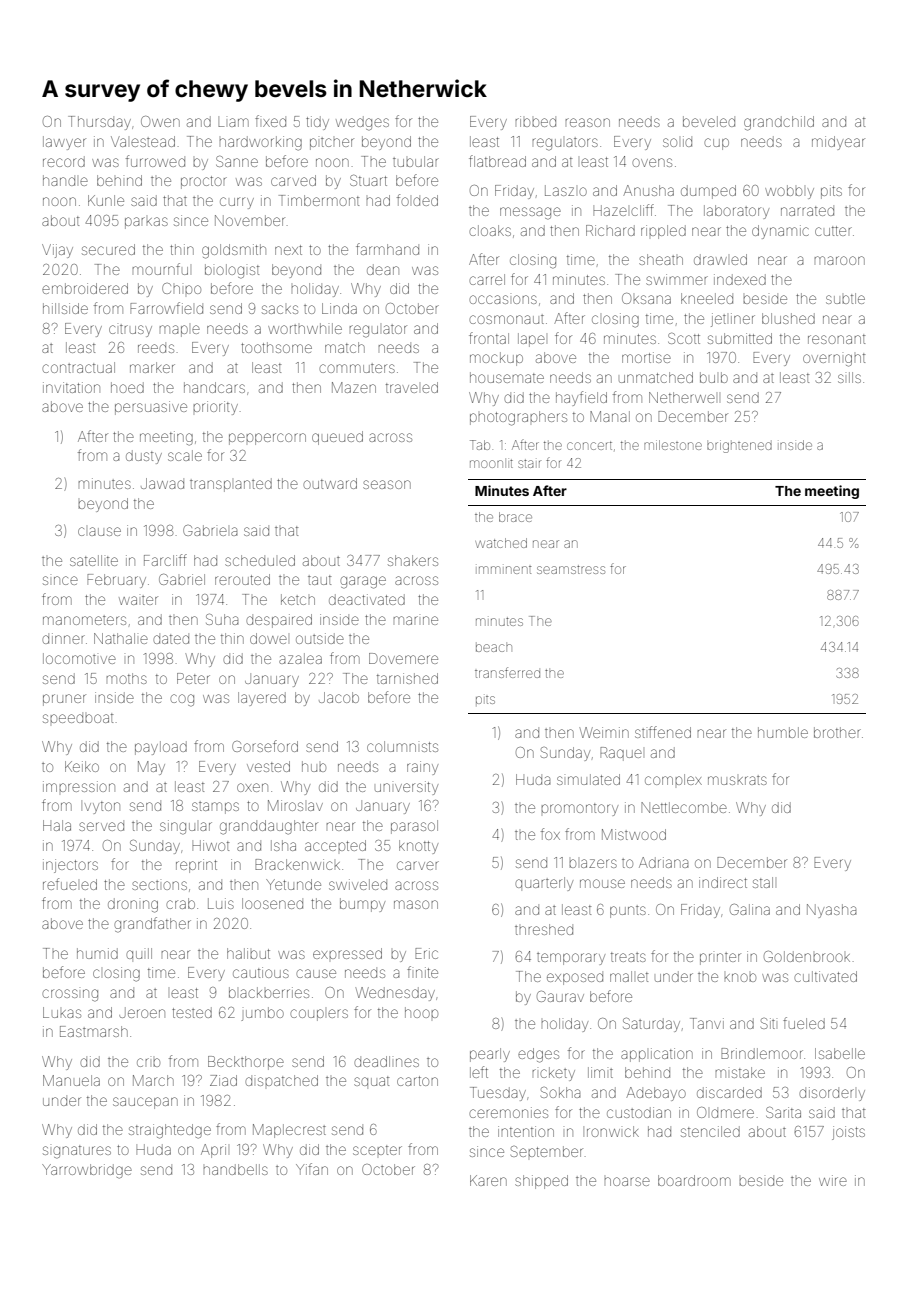  What do you see at coordinates (64, 161) in the screenshot?
I see `record` at bounding box center [64, 161].
